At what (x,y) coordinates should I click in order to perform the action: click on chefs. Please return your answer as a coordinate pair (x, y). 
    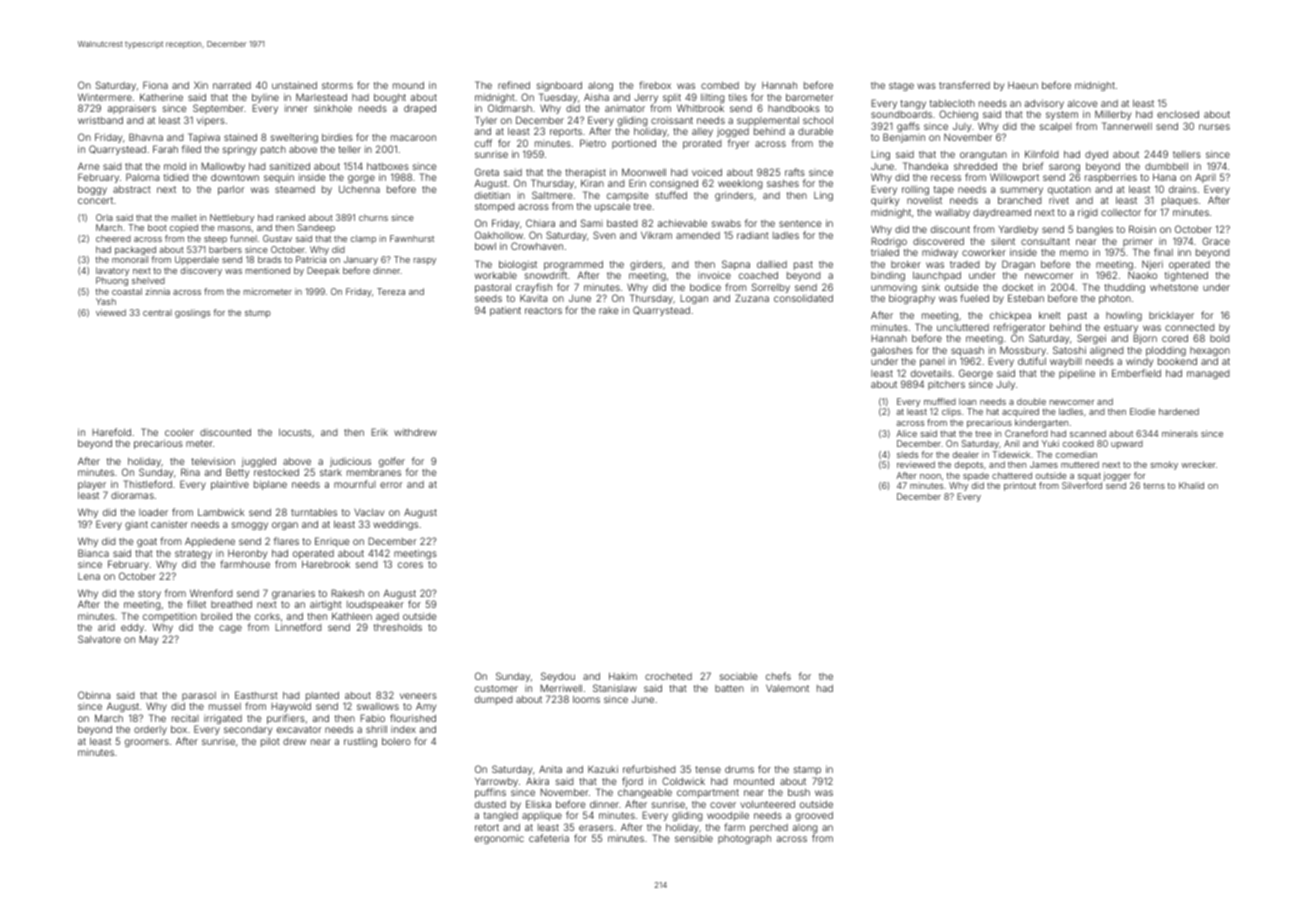
    Looking at the image, I should click on (778, 676).
